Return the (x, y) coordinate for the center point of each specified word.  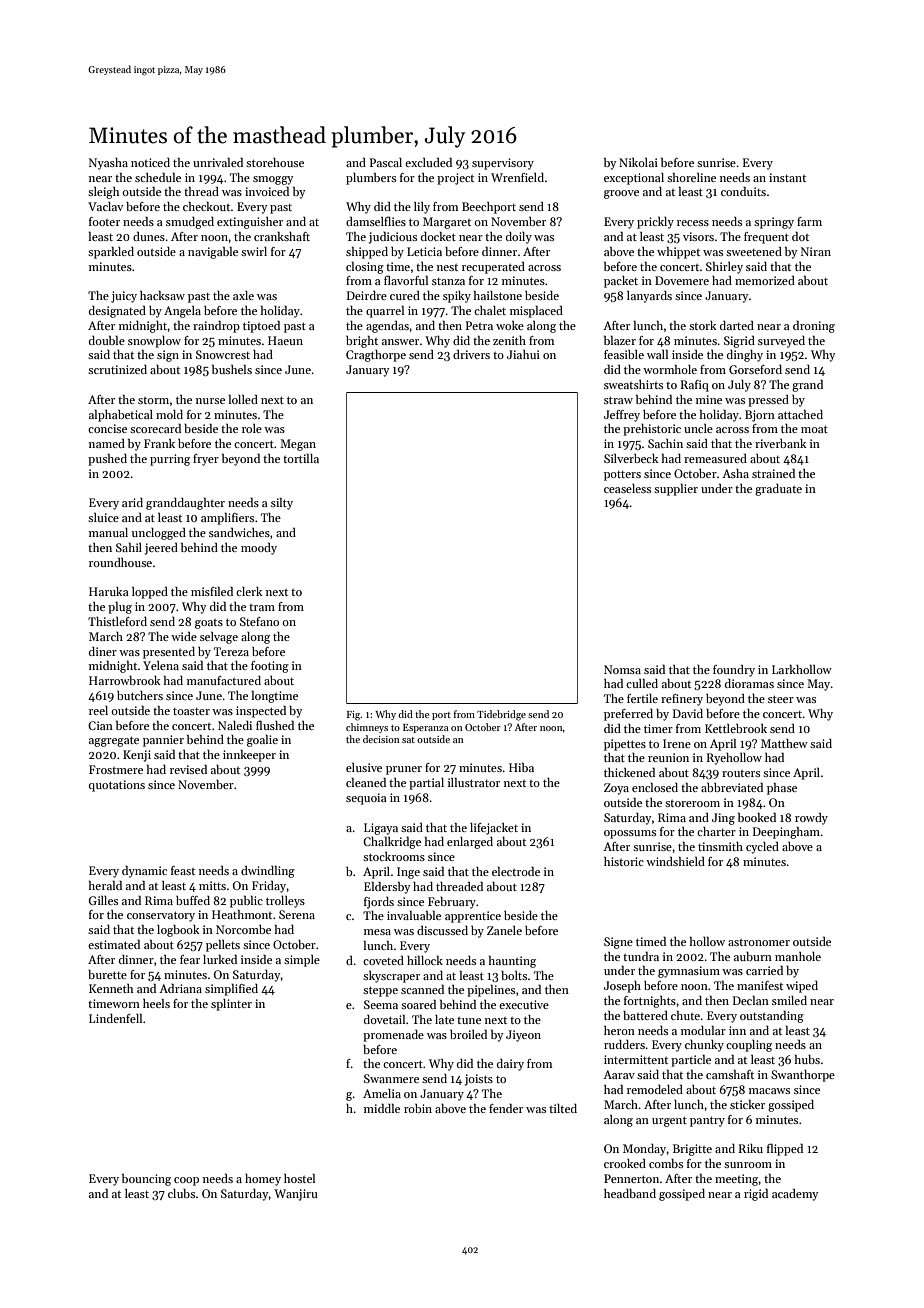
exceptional (634, 179)
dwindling (268, 872)
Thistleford (117, 621)
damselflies (376, 221)
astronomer (759, 942)
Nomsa (622, 669)
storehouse (275, 162)
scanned (422, 989)
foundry (734, 671)
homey (263, 1180)
